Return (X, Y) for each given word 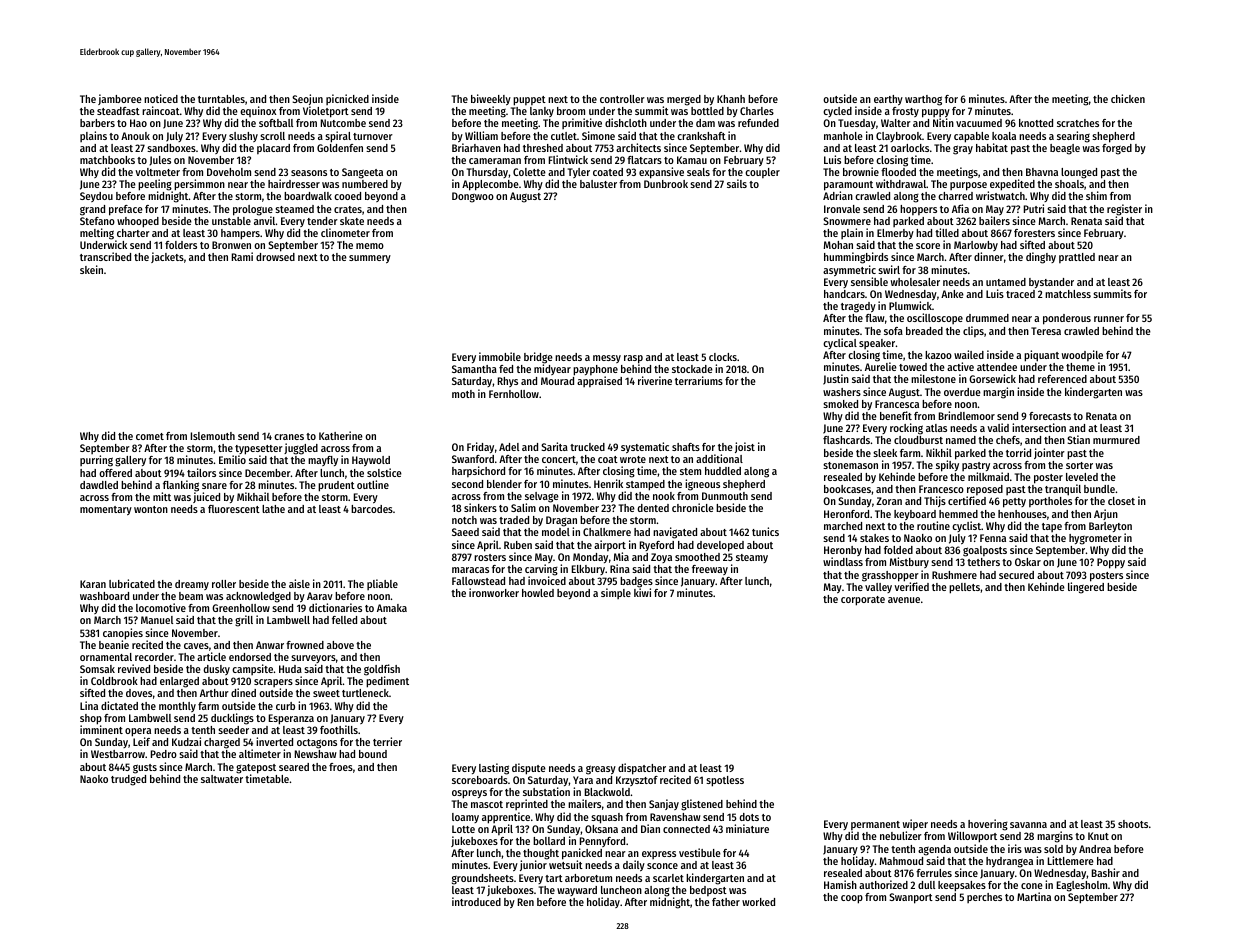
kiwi (642, 593)
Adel (509, 447)
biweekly (491, 100)
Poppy (1111, 563)
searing (1073, 137)
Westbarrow (118, 754)
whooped (138, 222)
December (268, 473)
